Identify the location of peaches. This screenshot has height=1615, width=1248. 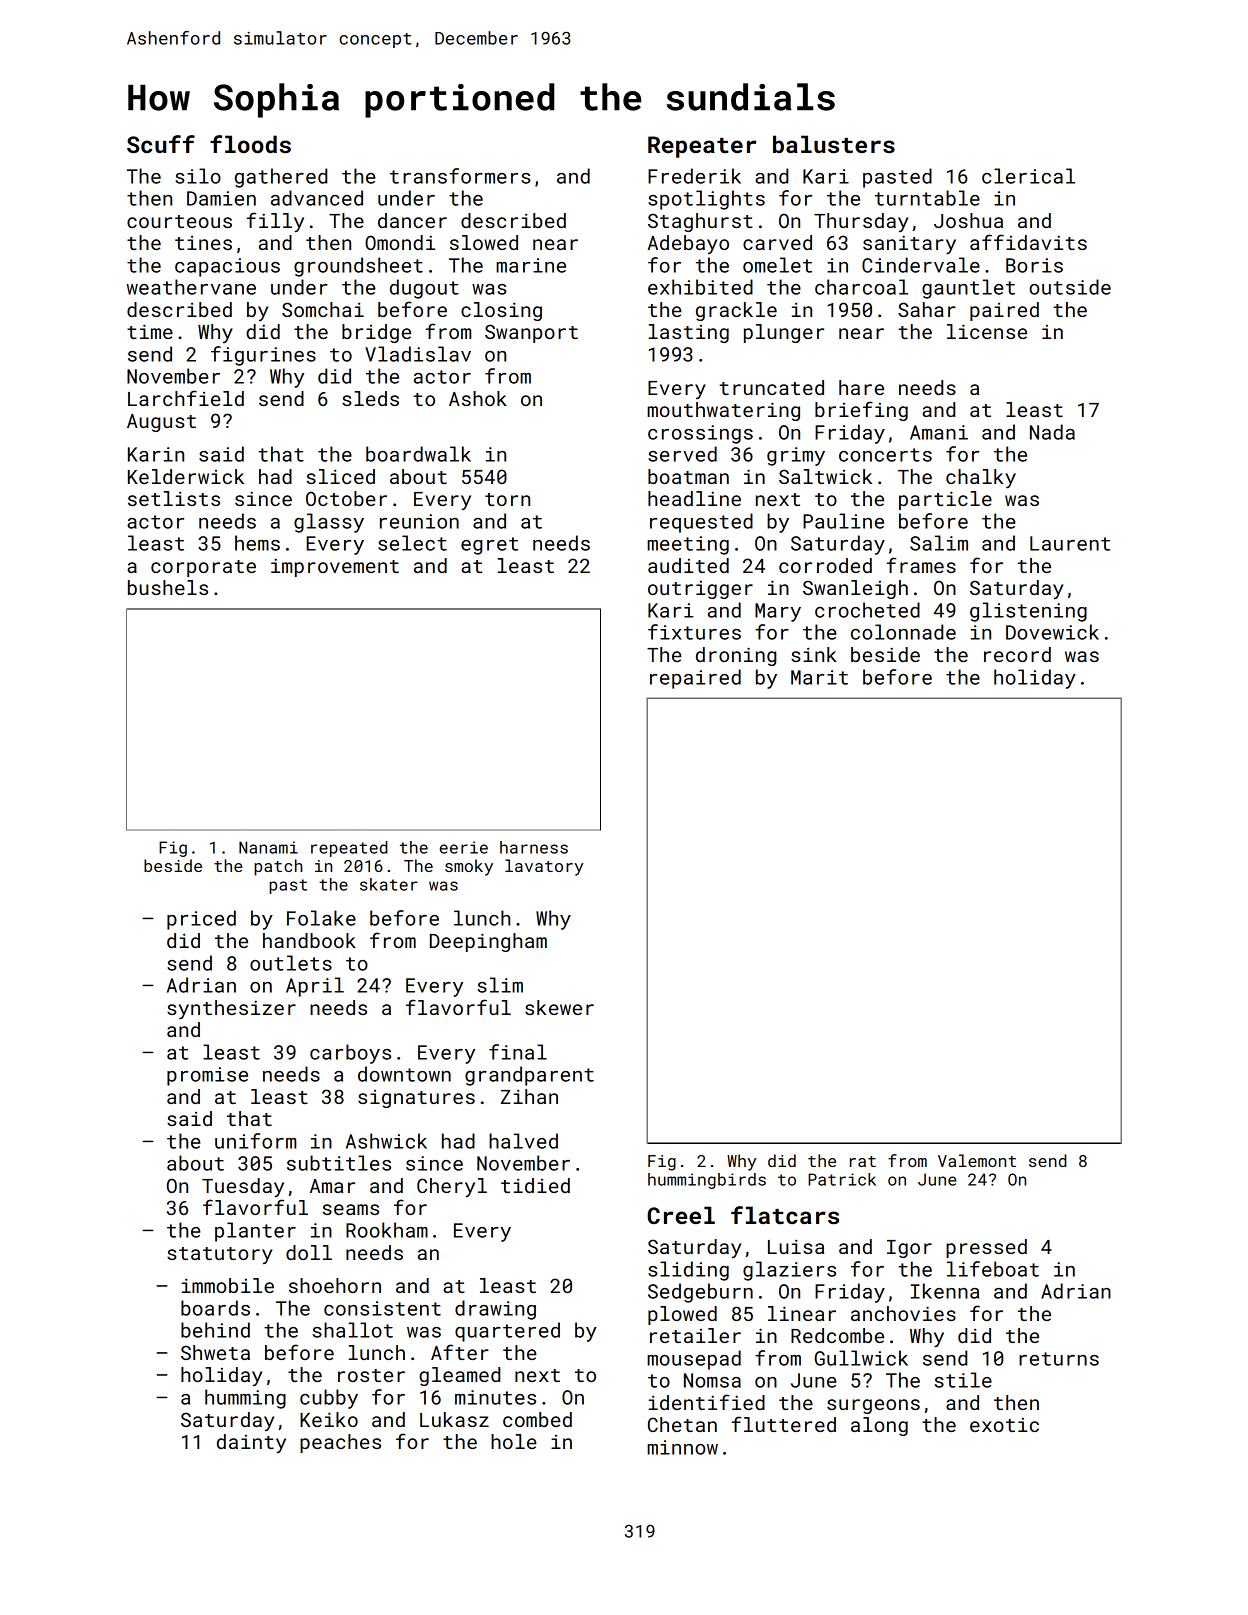
(340, 1443).
